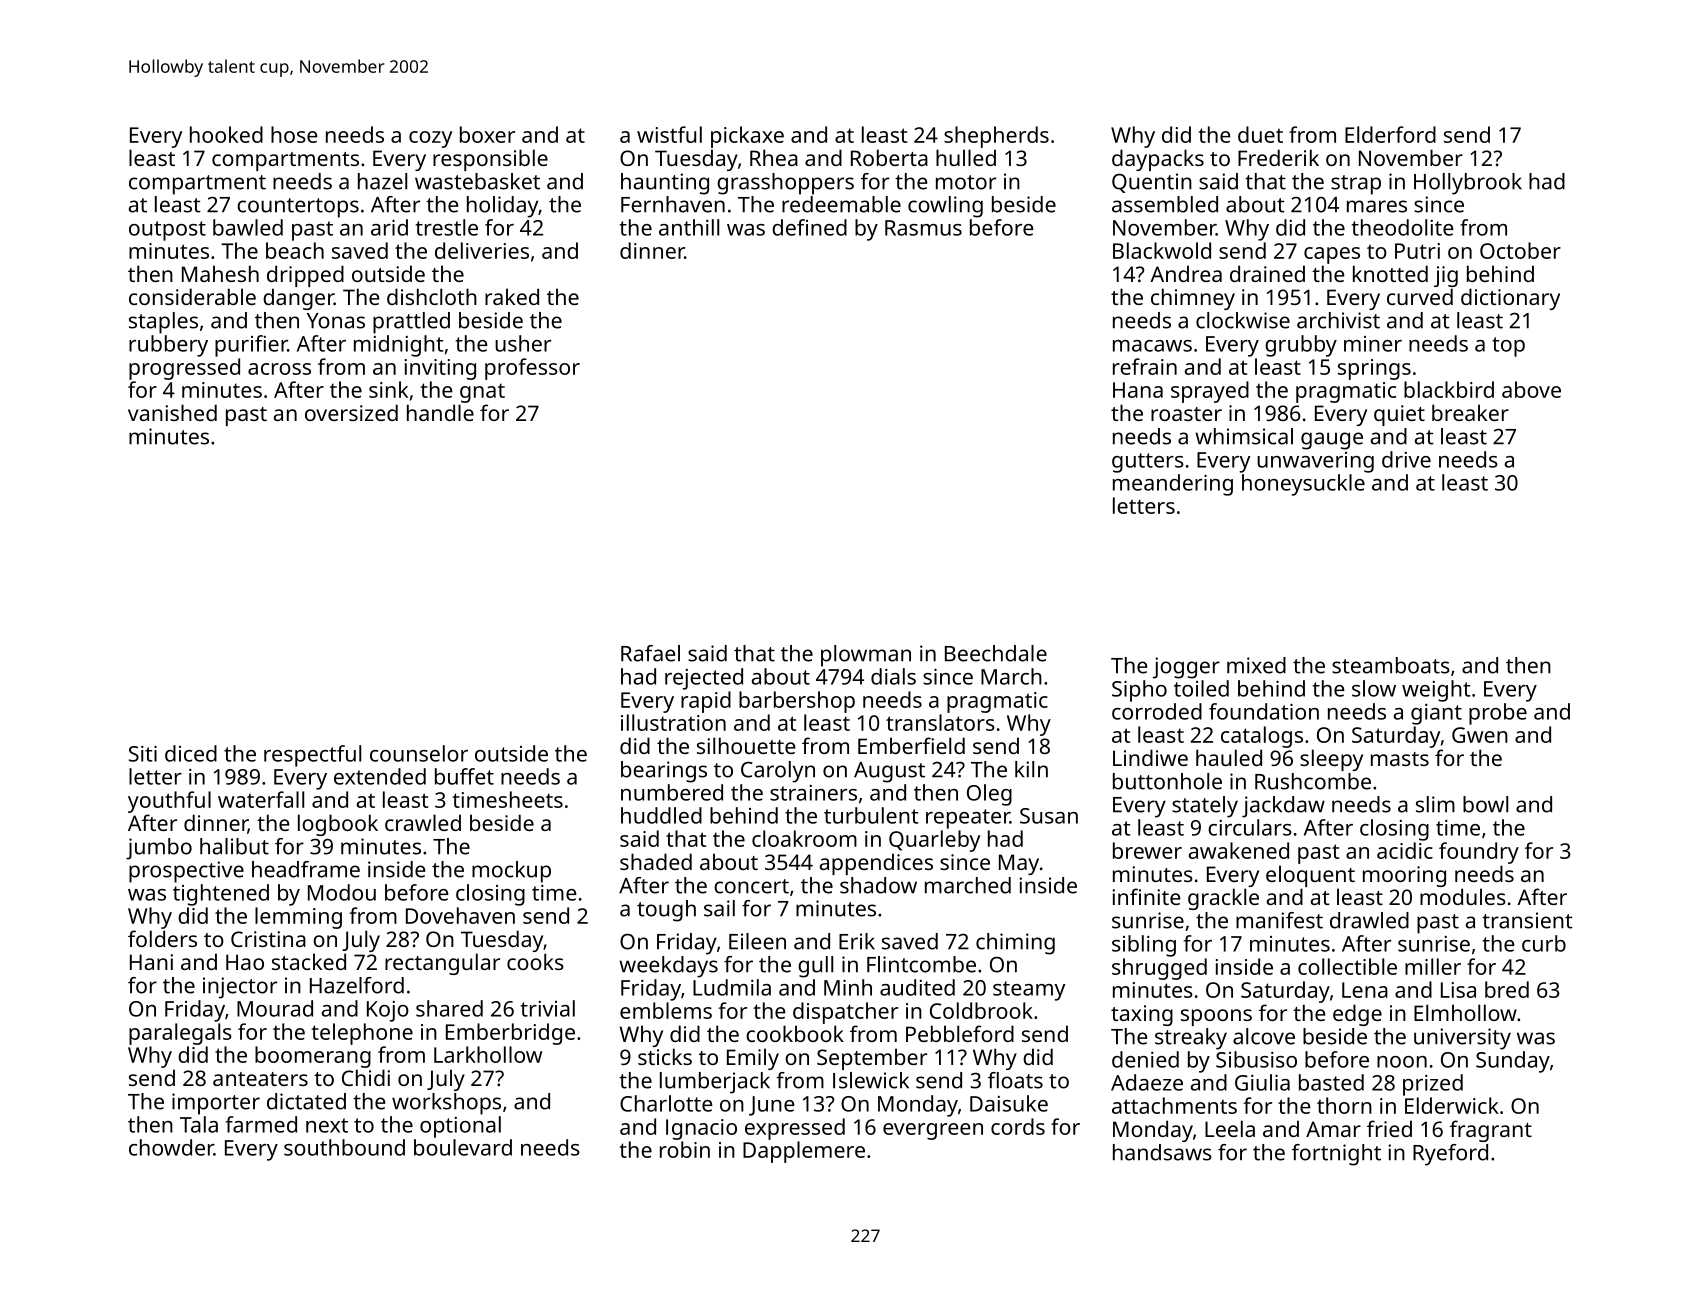  What do you see at coordinates (1336, 1155) in the document?
I see `fortnight` at bounding box center [1336, 1155].
